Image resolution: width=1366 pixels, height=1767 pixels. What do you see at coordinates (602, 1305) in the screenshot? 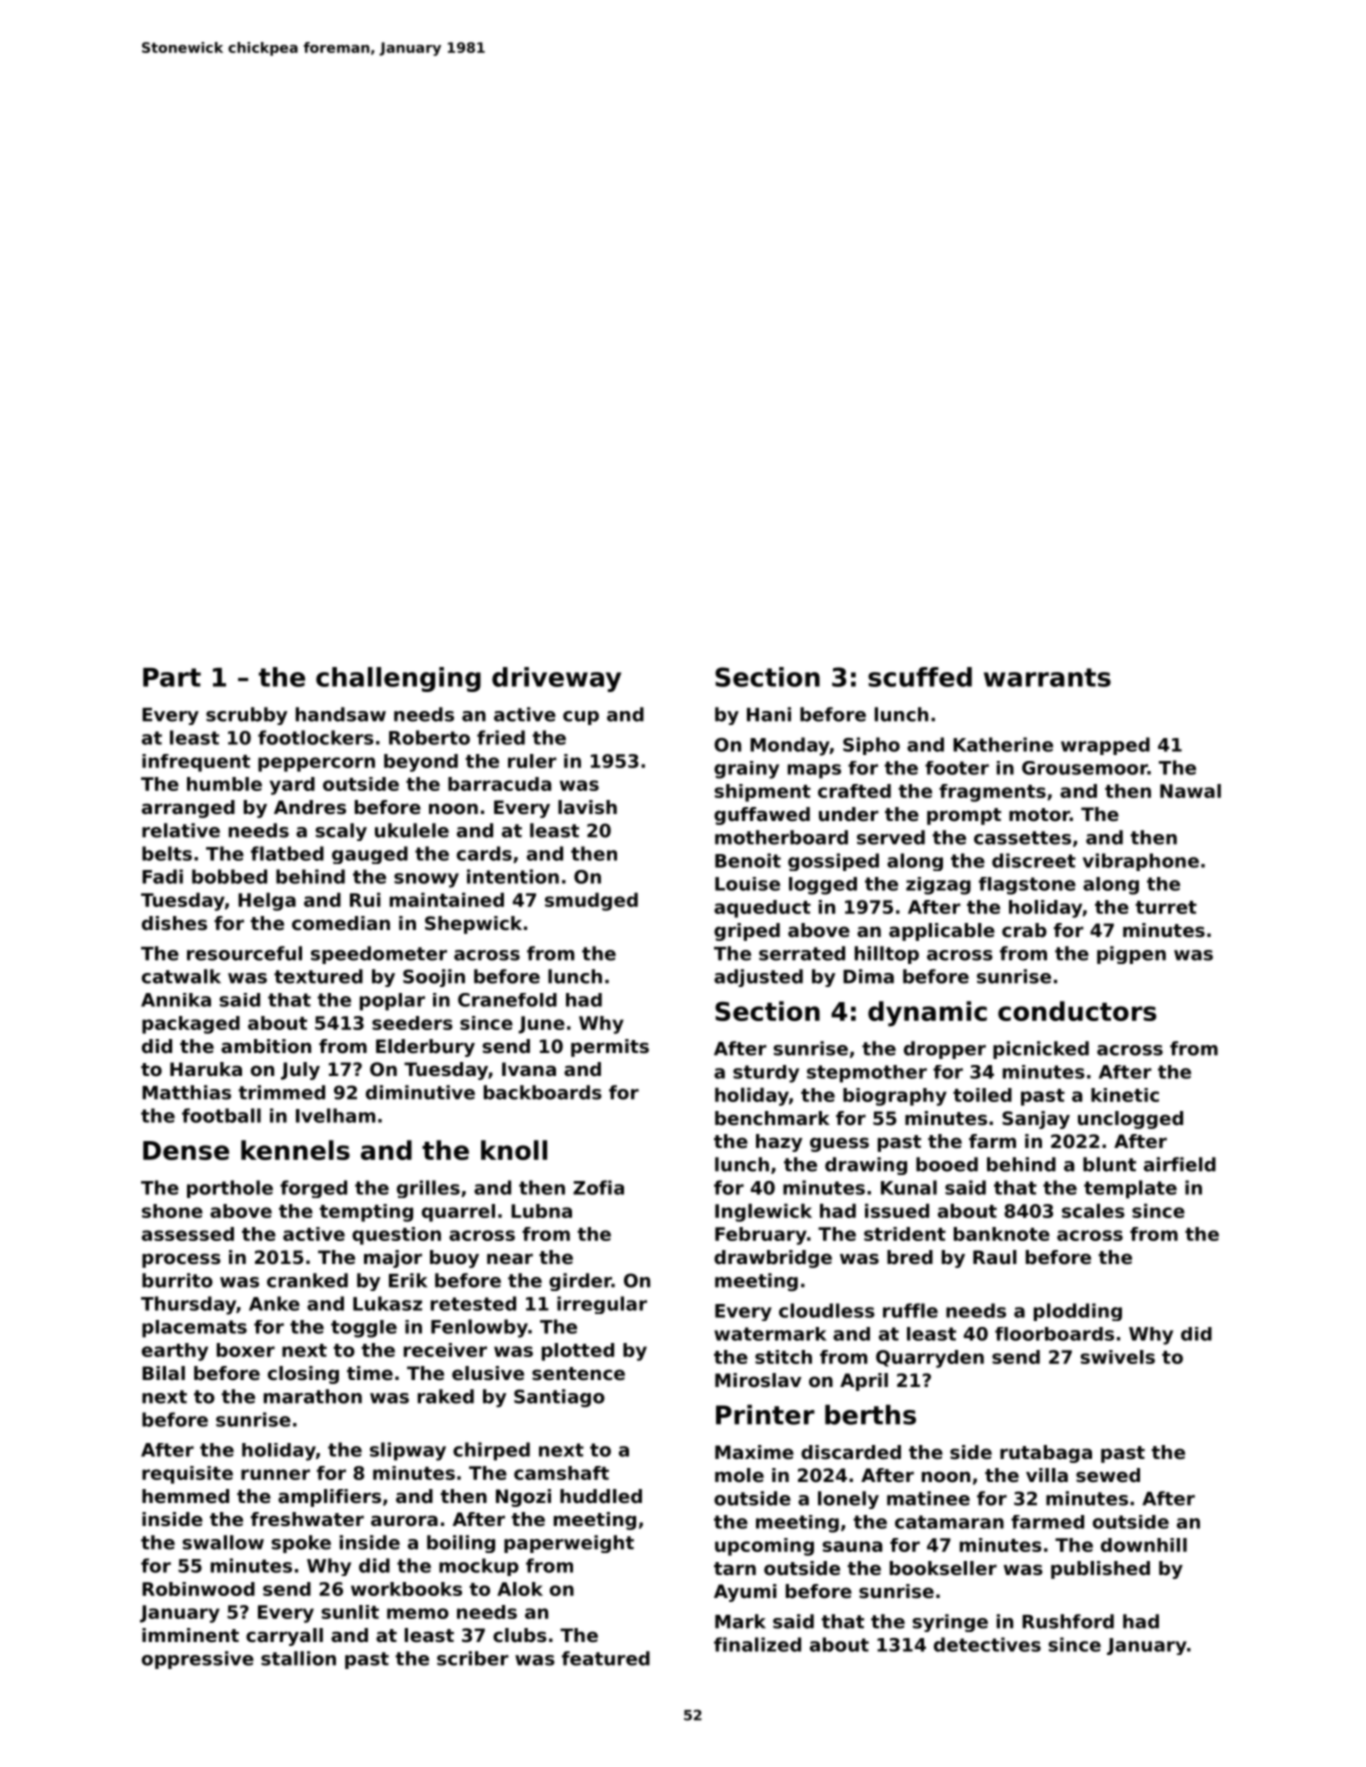
I see `irregular` at bounding box center [602, 1305].
